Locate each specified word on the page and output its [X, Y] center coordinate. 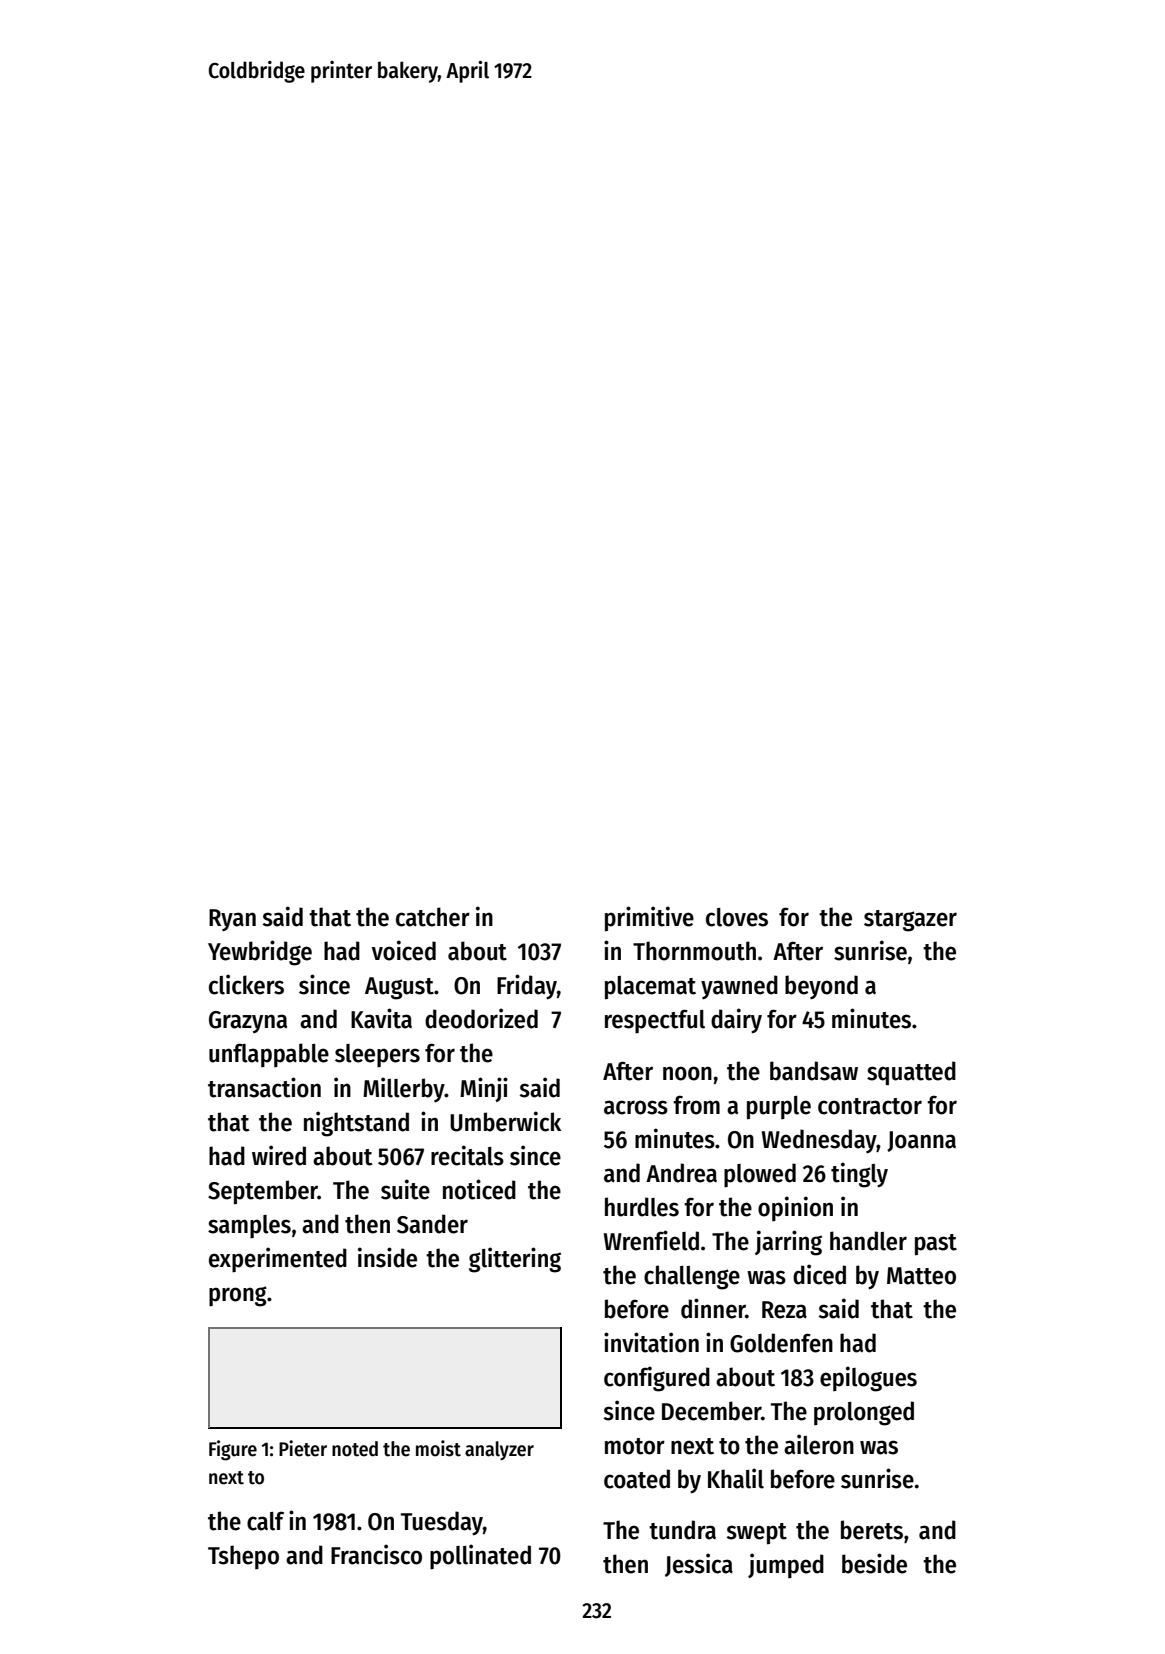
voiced [404, 950]
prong [238, 1296]
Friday [527, 986]
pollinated [480, 1557]
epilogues [868, 1379]
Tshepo [243, 1557]
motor [635, 1446]
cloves [737, 917]
